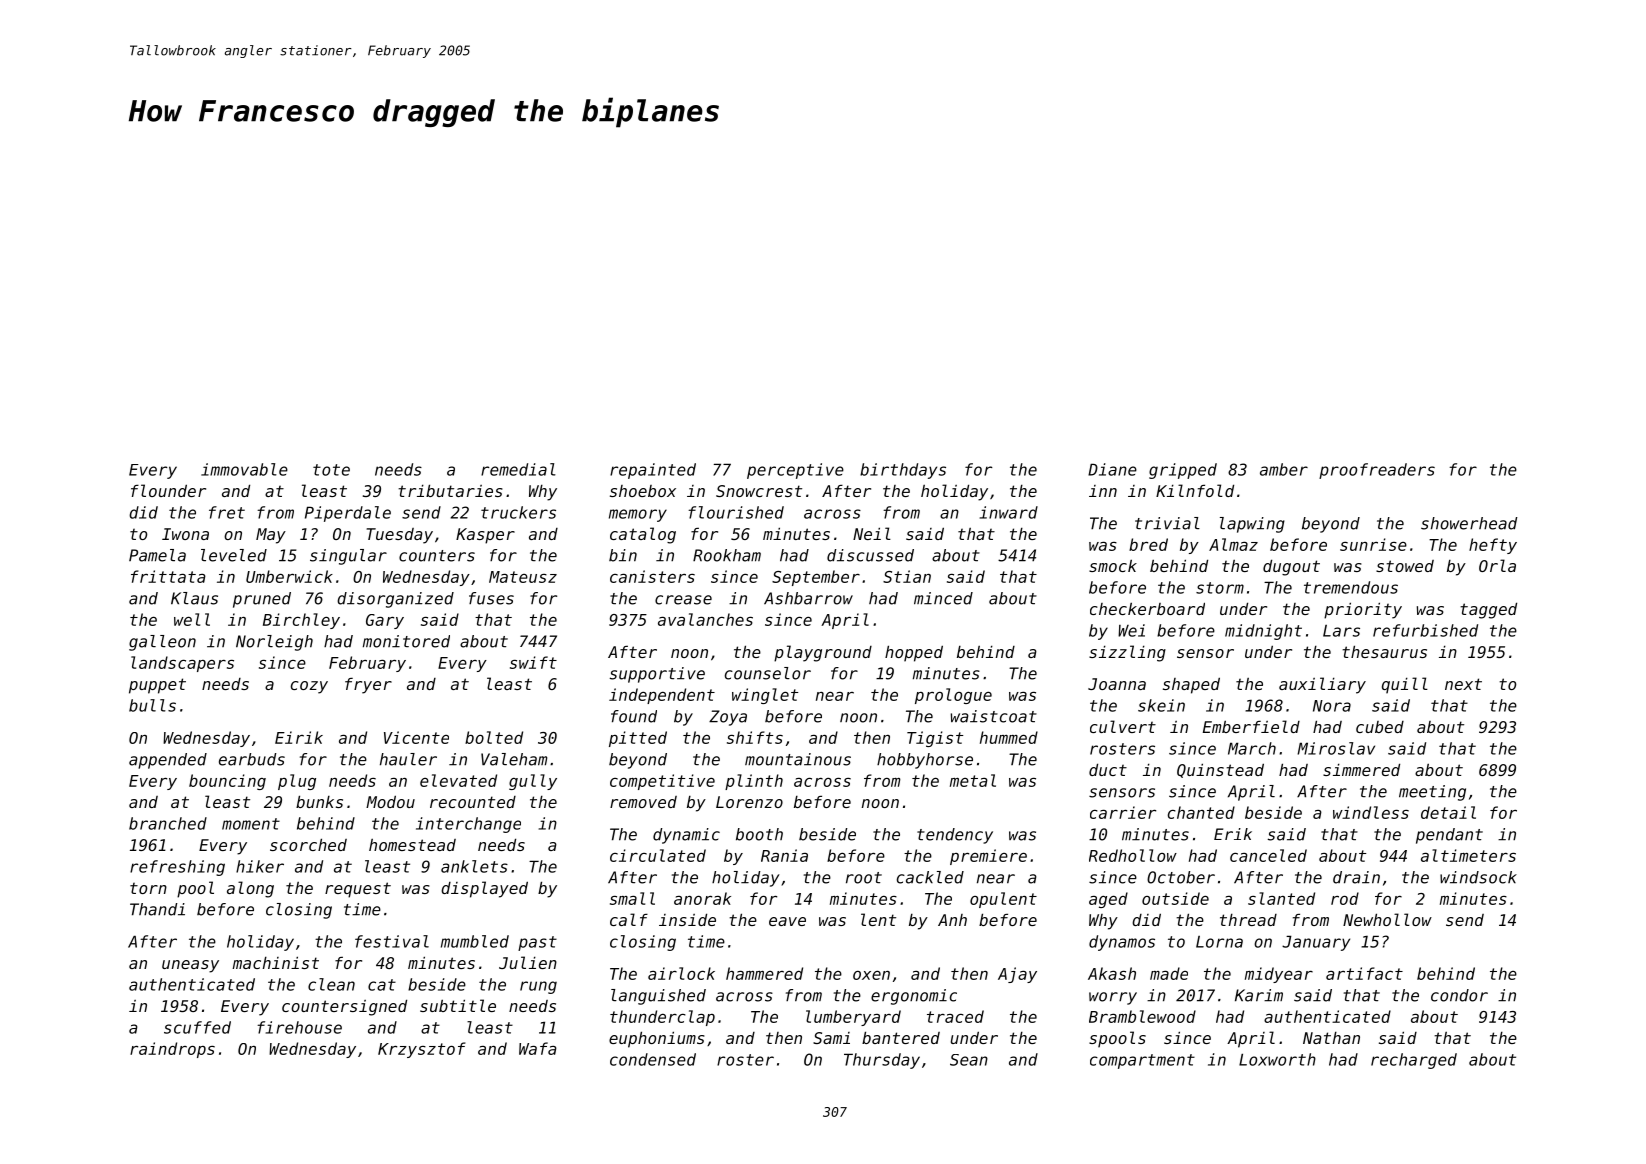 This screenshot has height=1164, width=1646. Describe the element at coordinates (331, 470) in the screenshot. I see `tote` at that location.
